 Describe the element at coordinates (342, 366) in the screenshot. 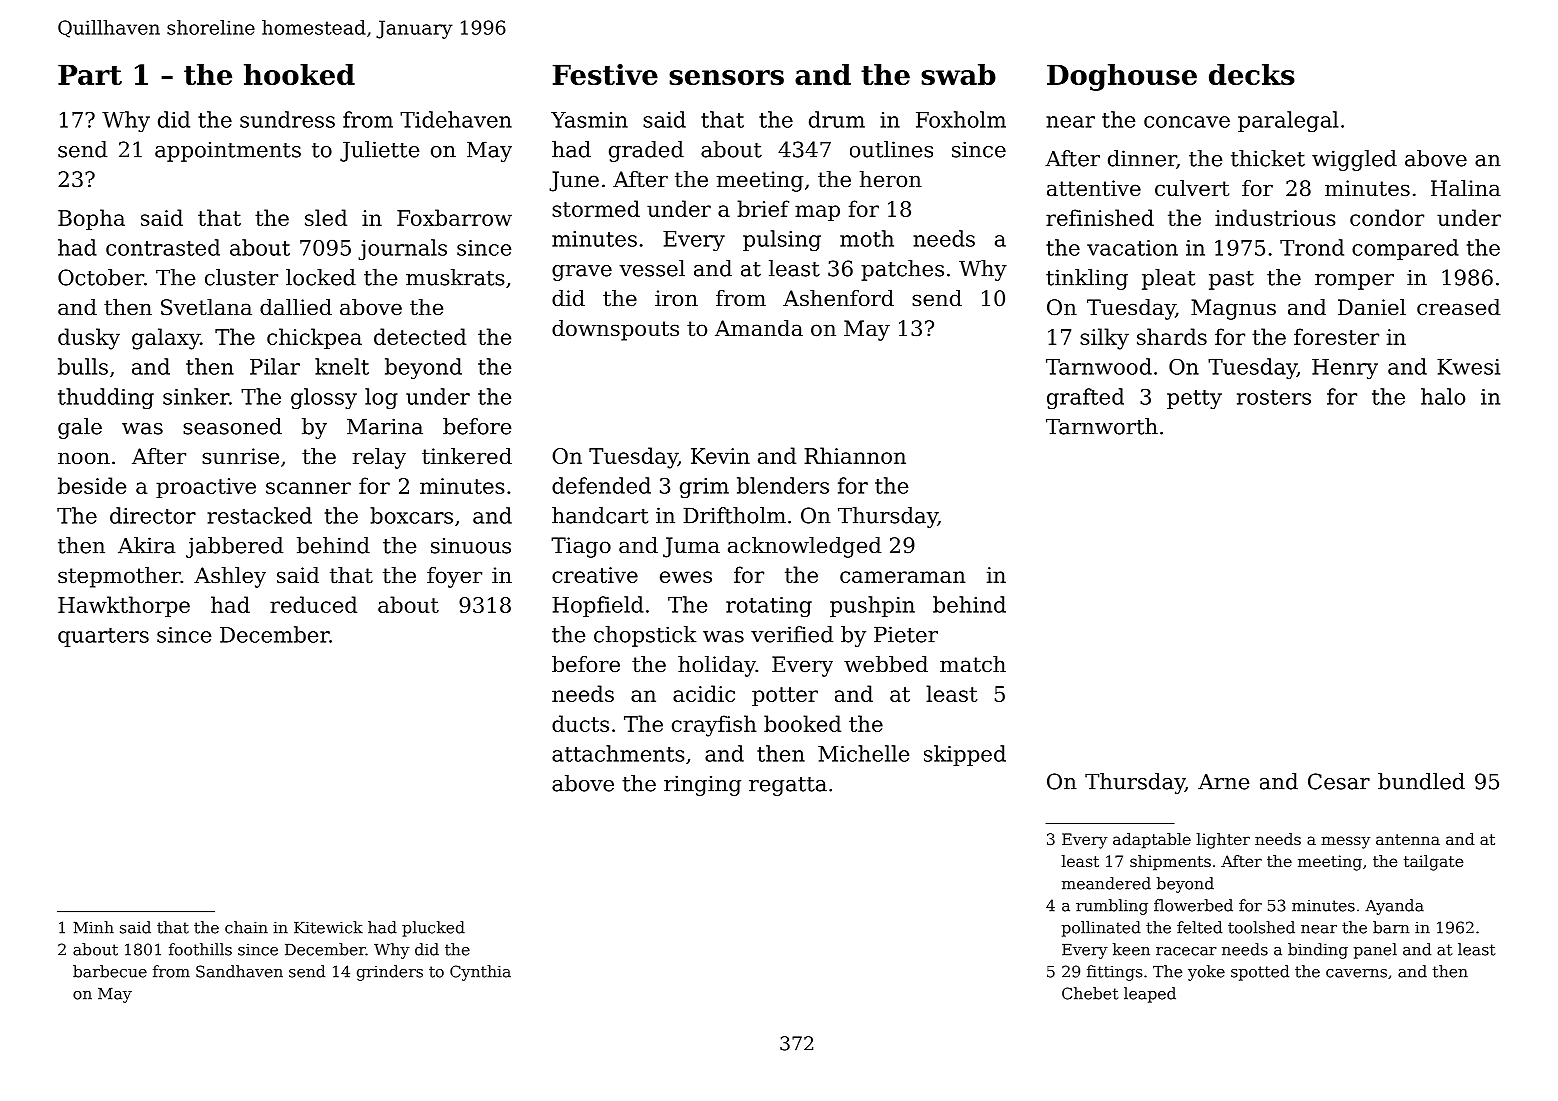

I see `knelt` at that location.
